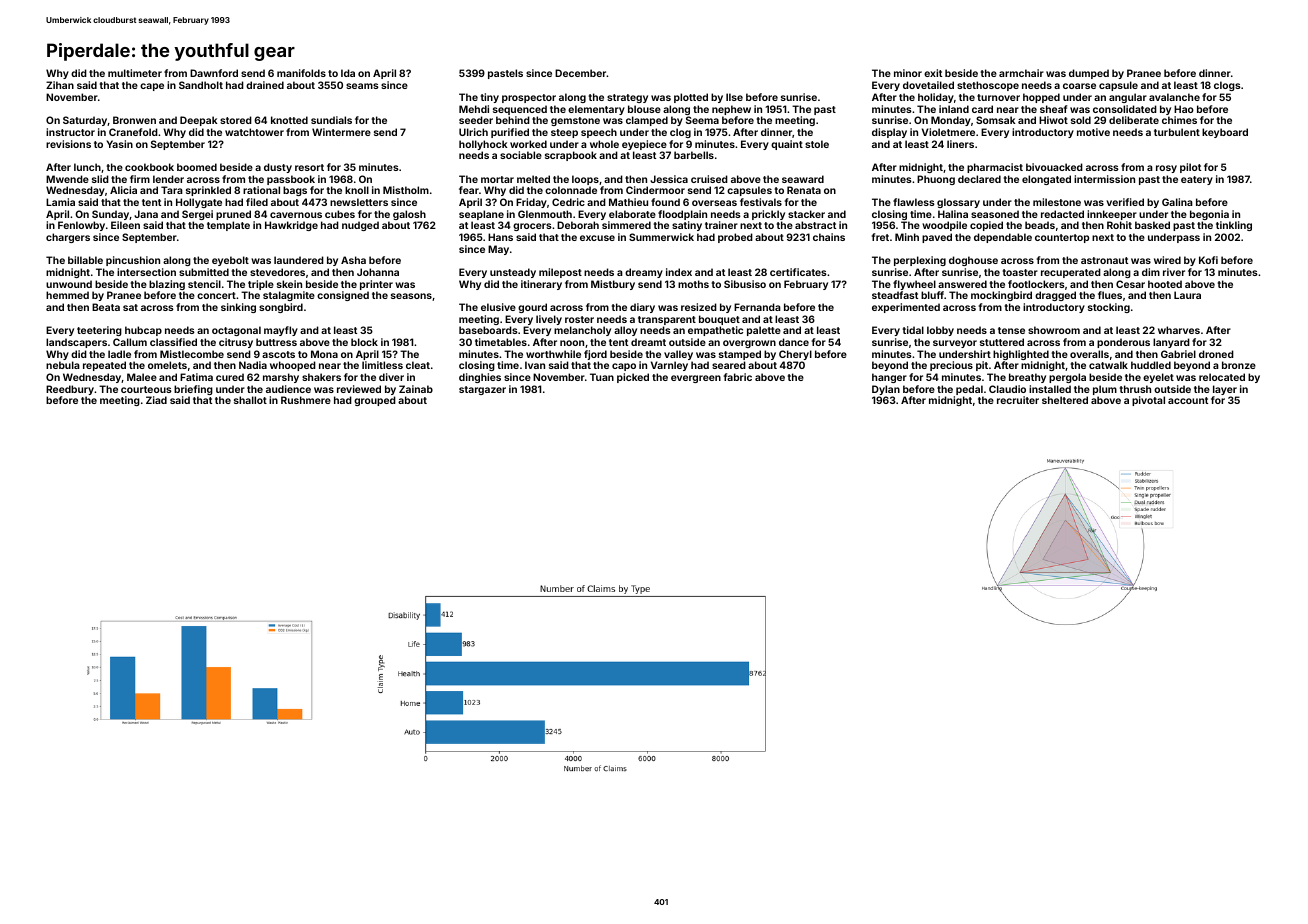 This page has width=1308, height=924. I want to click on Seema, so click(702, 120).
